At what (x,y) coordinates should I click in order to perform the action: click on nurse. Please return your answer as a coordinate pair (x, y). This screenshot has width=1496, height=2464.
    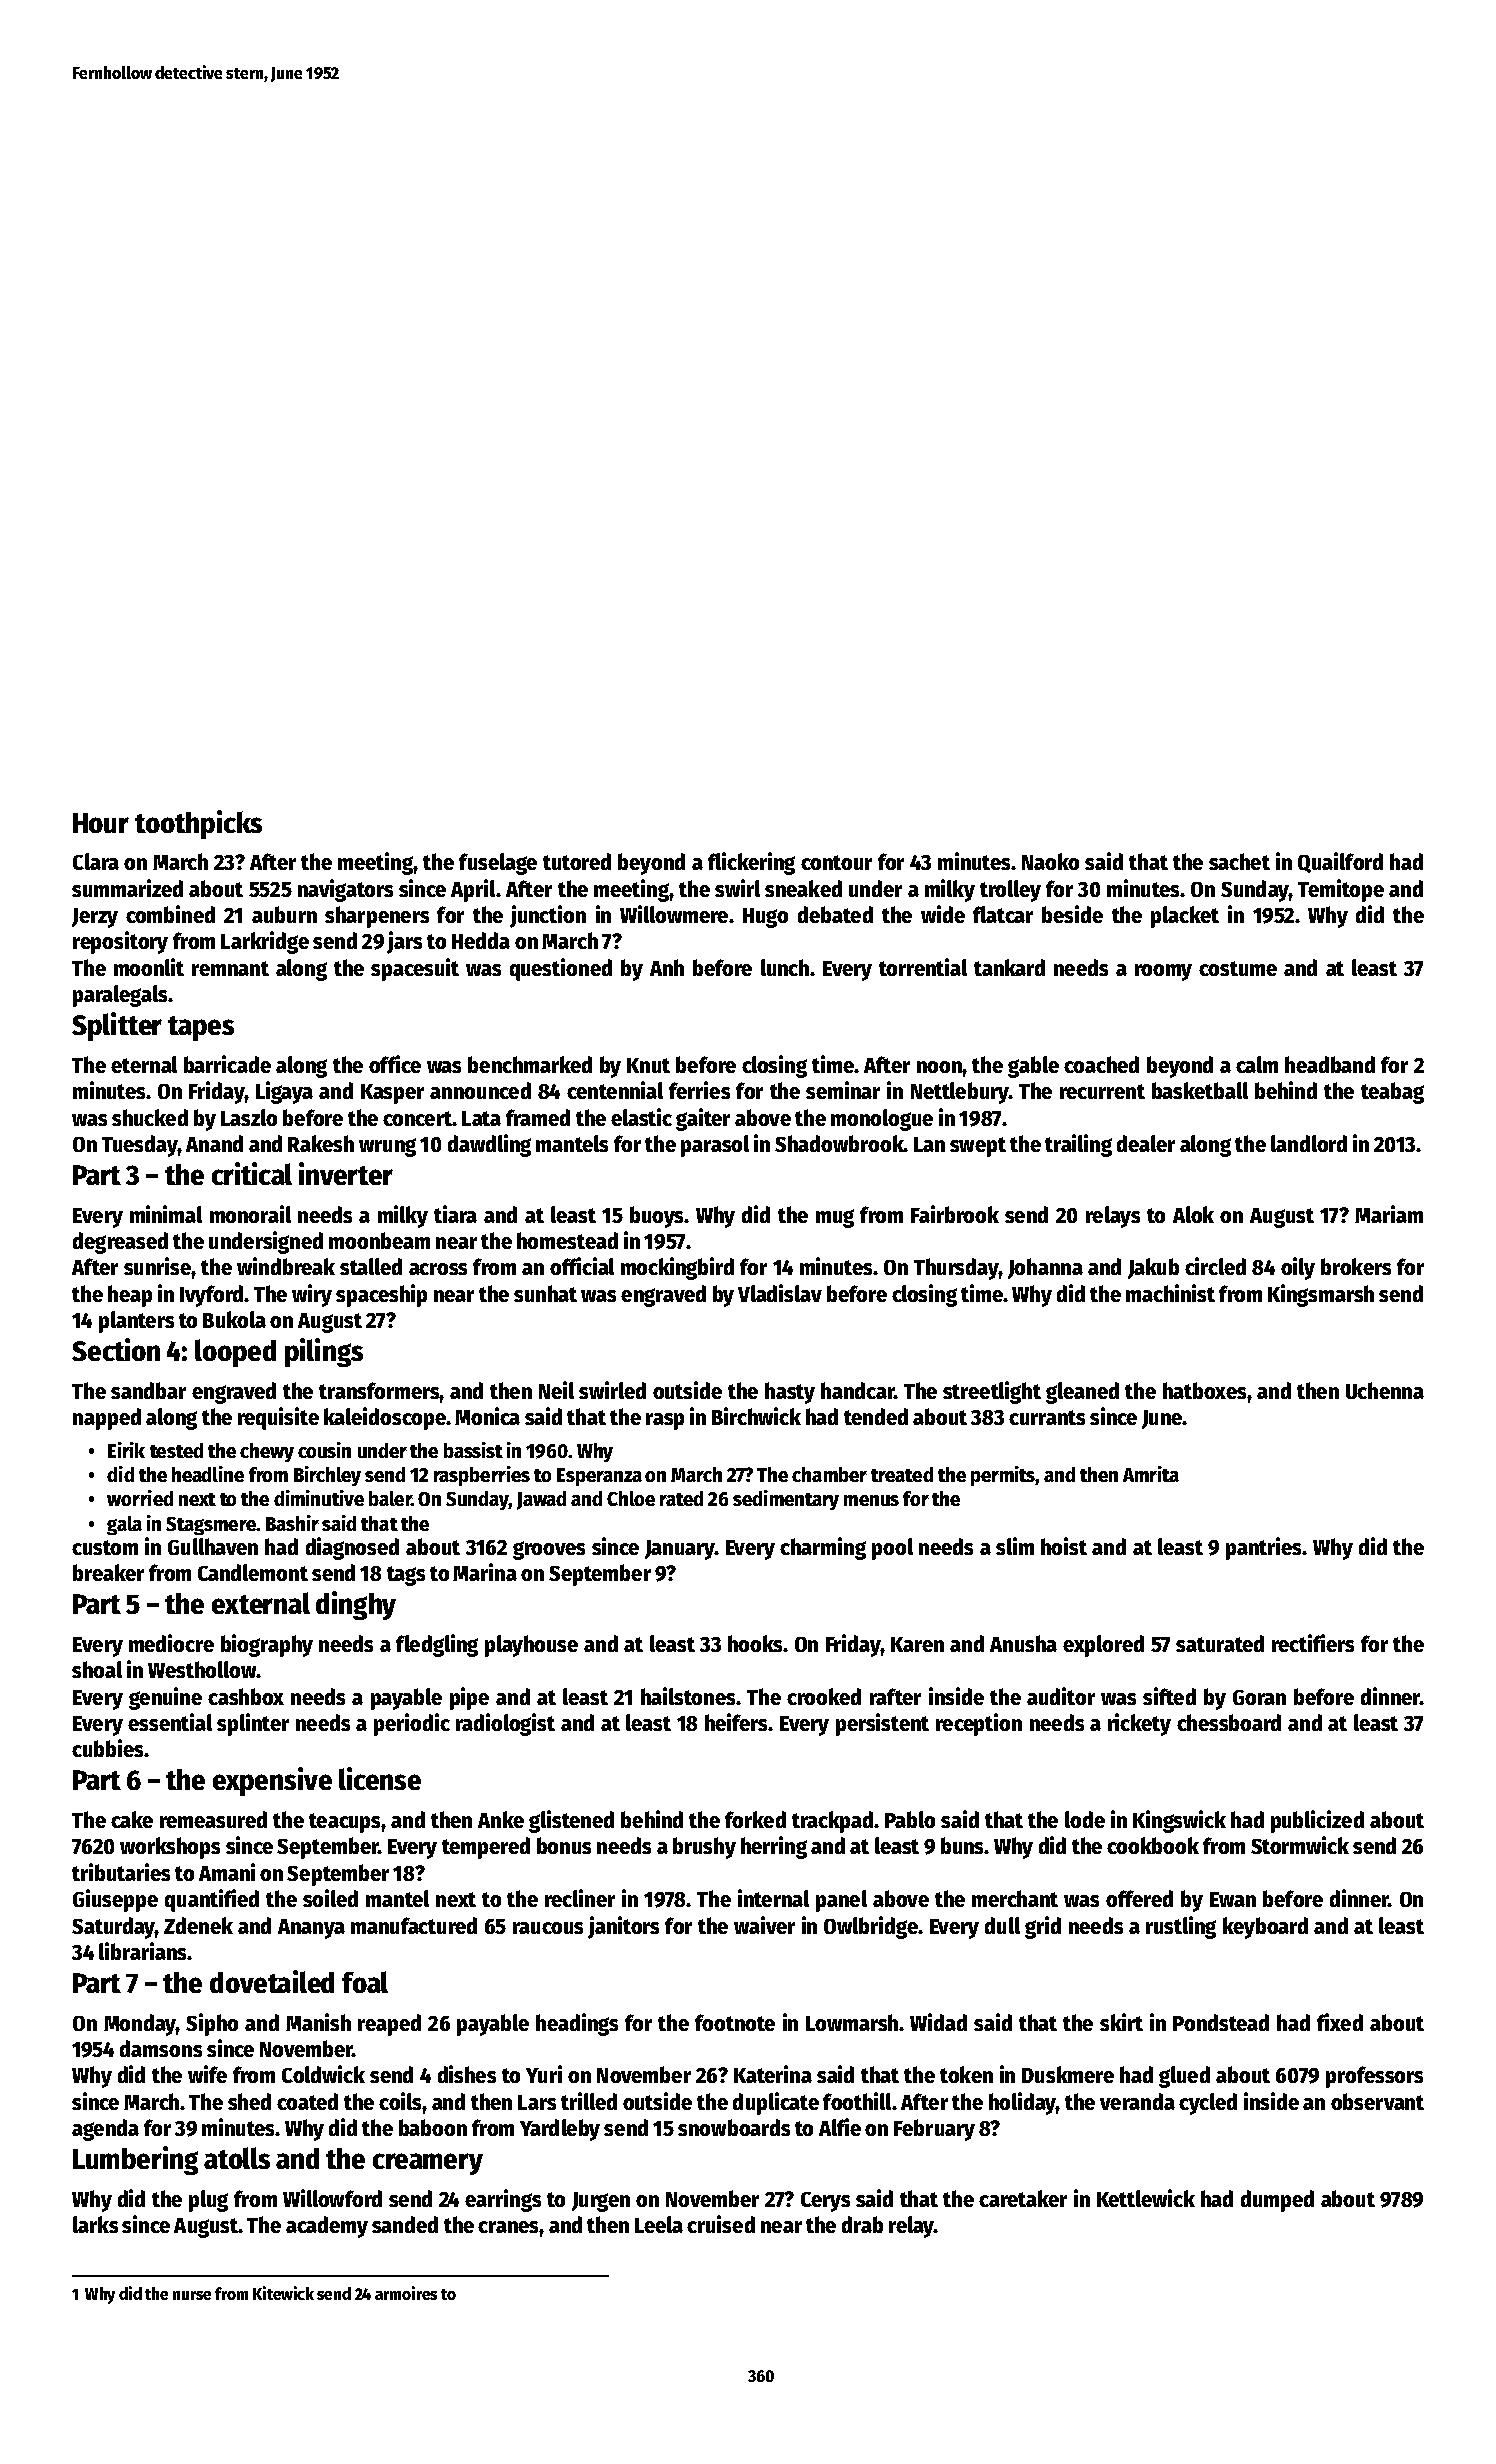
    Looking at the image, I should click on (192, 2295).
